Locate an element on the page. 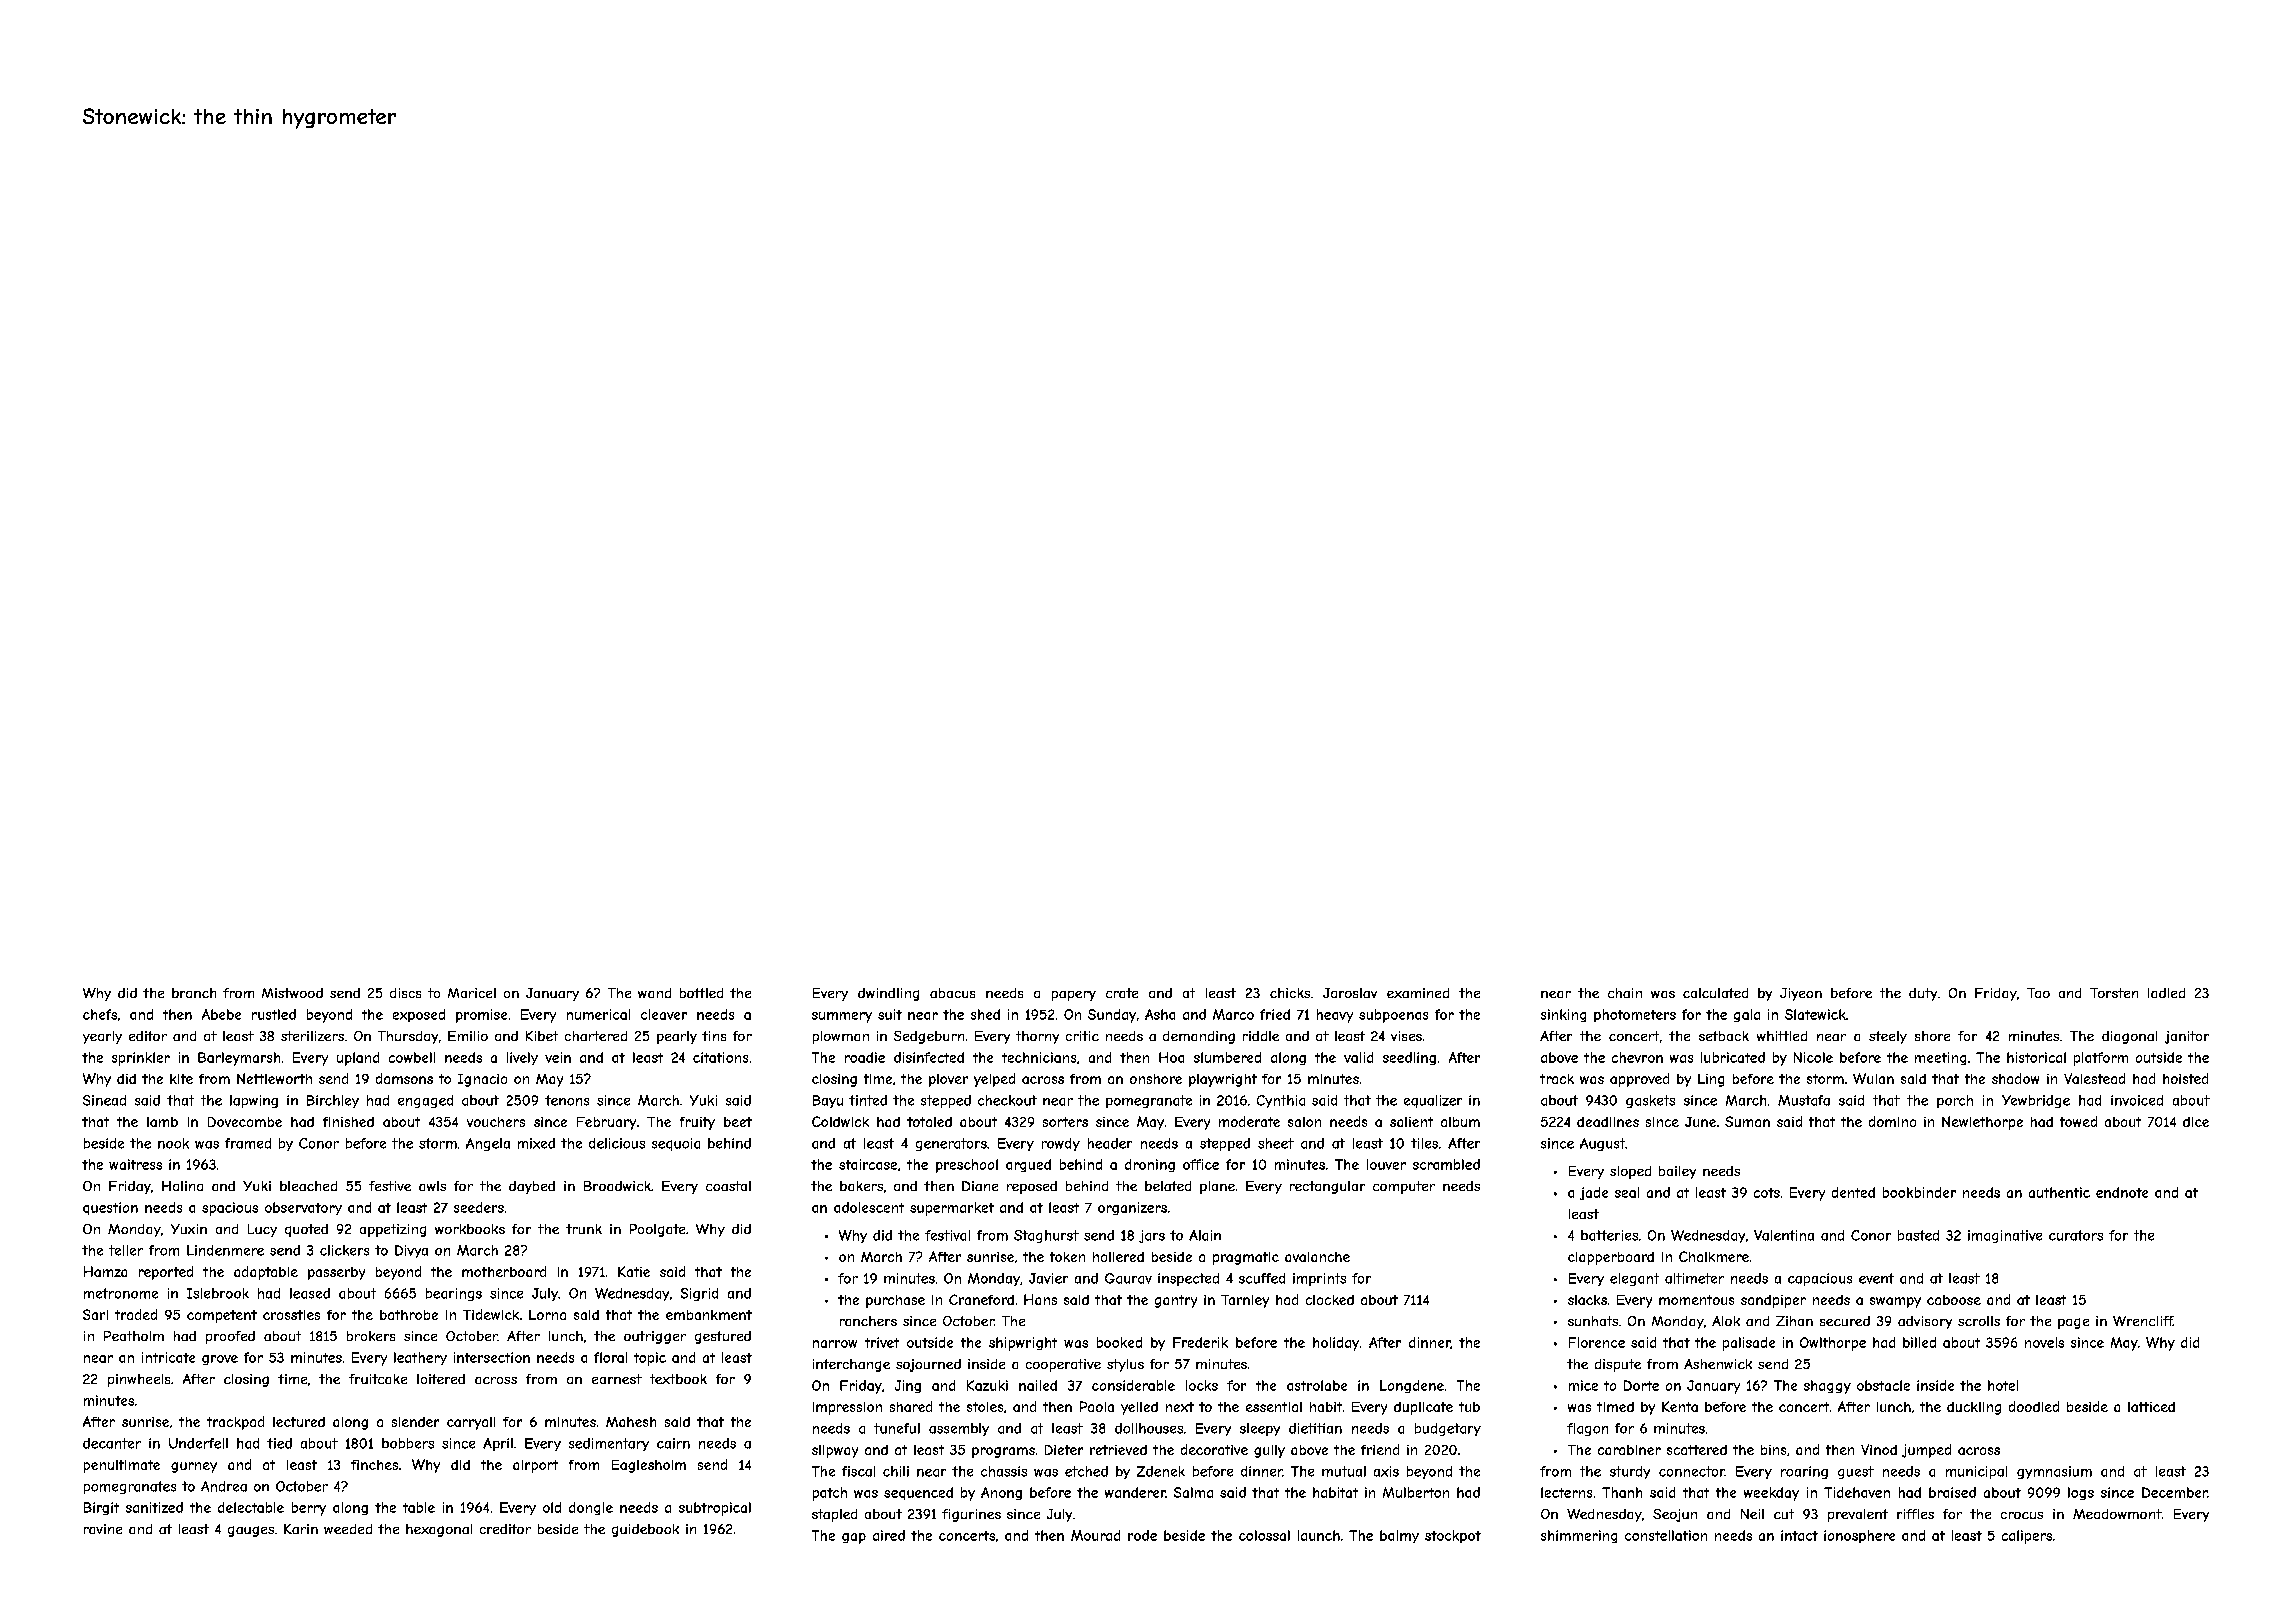 The image size is (2292, 1620). gurney is located at coordinates (194, 1467).
